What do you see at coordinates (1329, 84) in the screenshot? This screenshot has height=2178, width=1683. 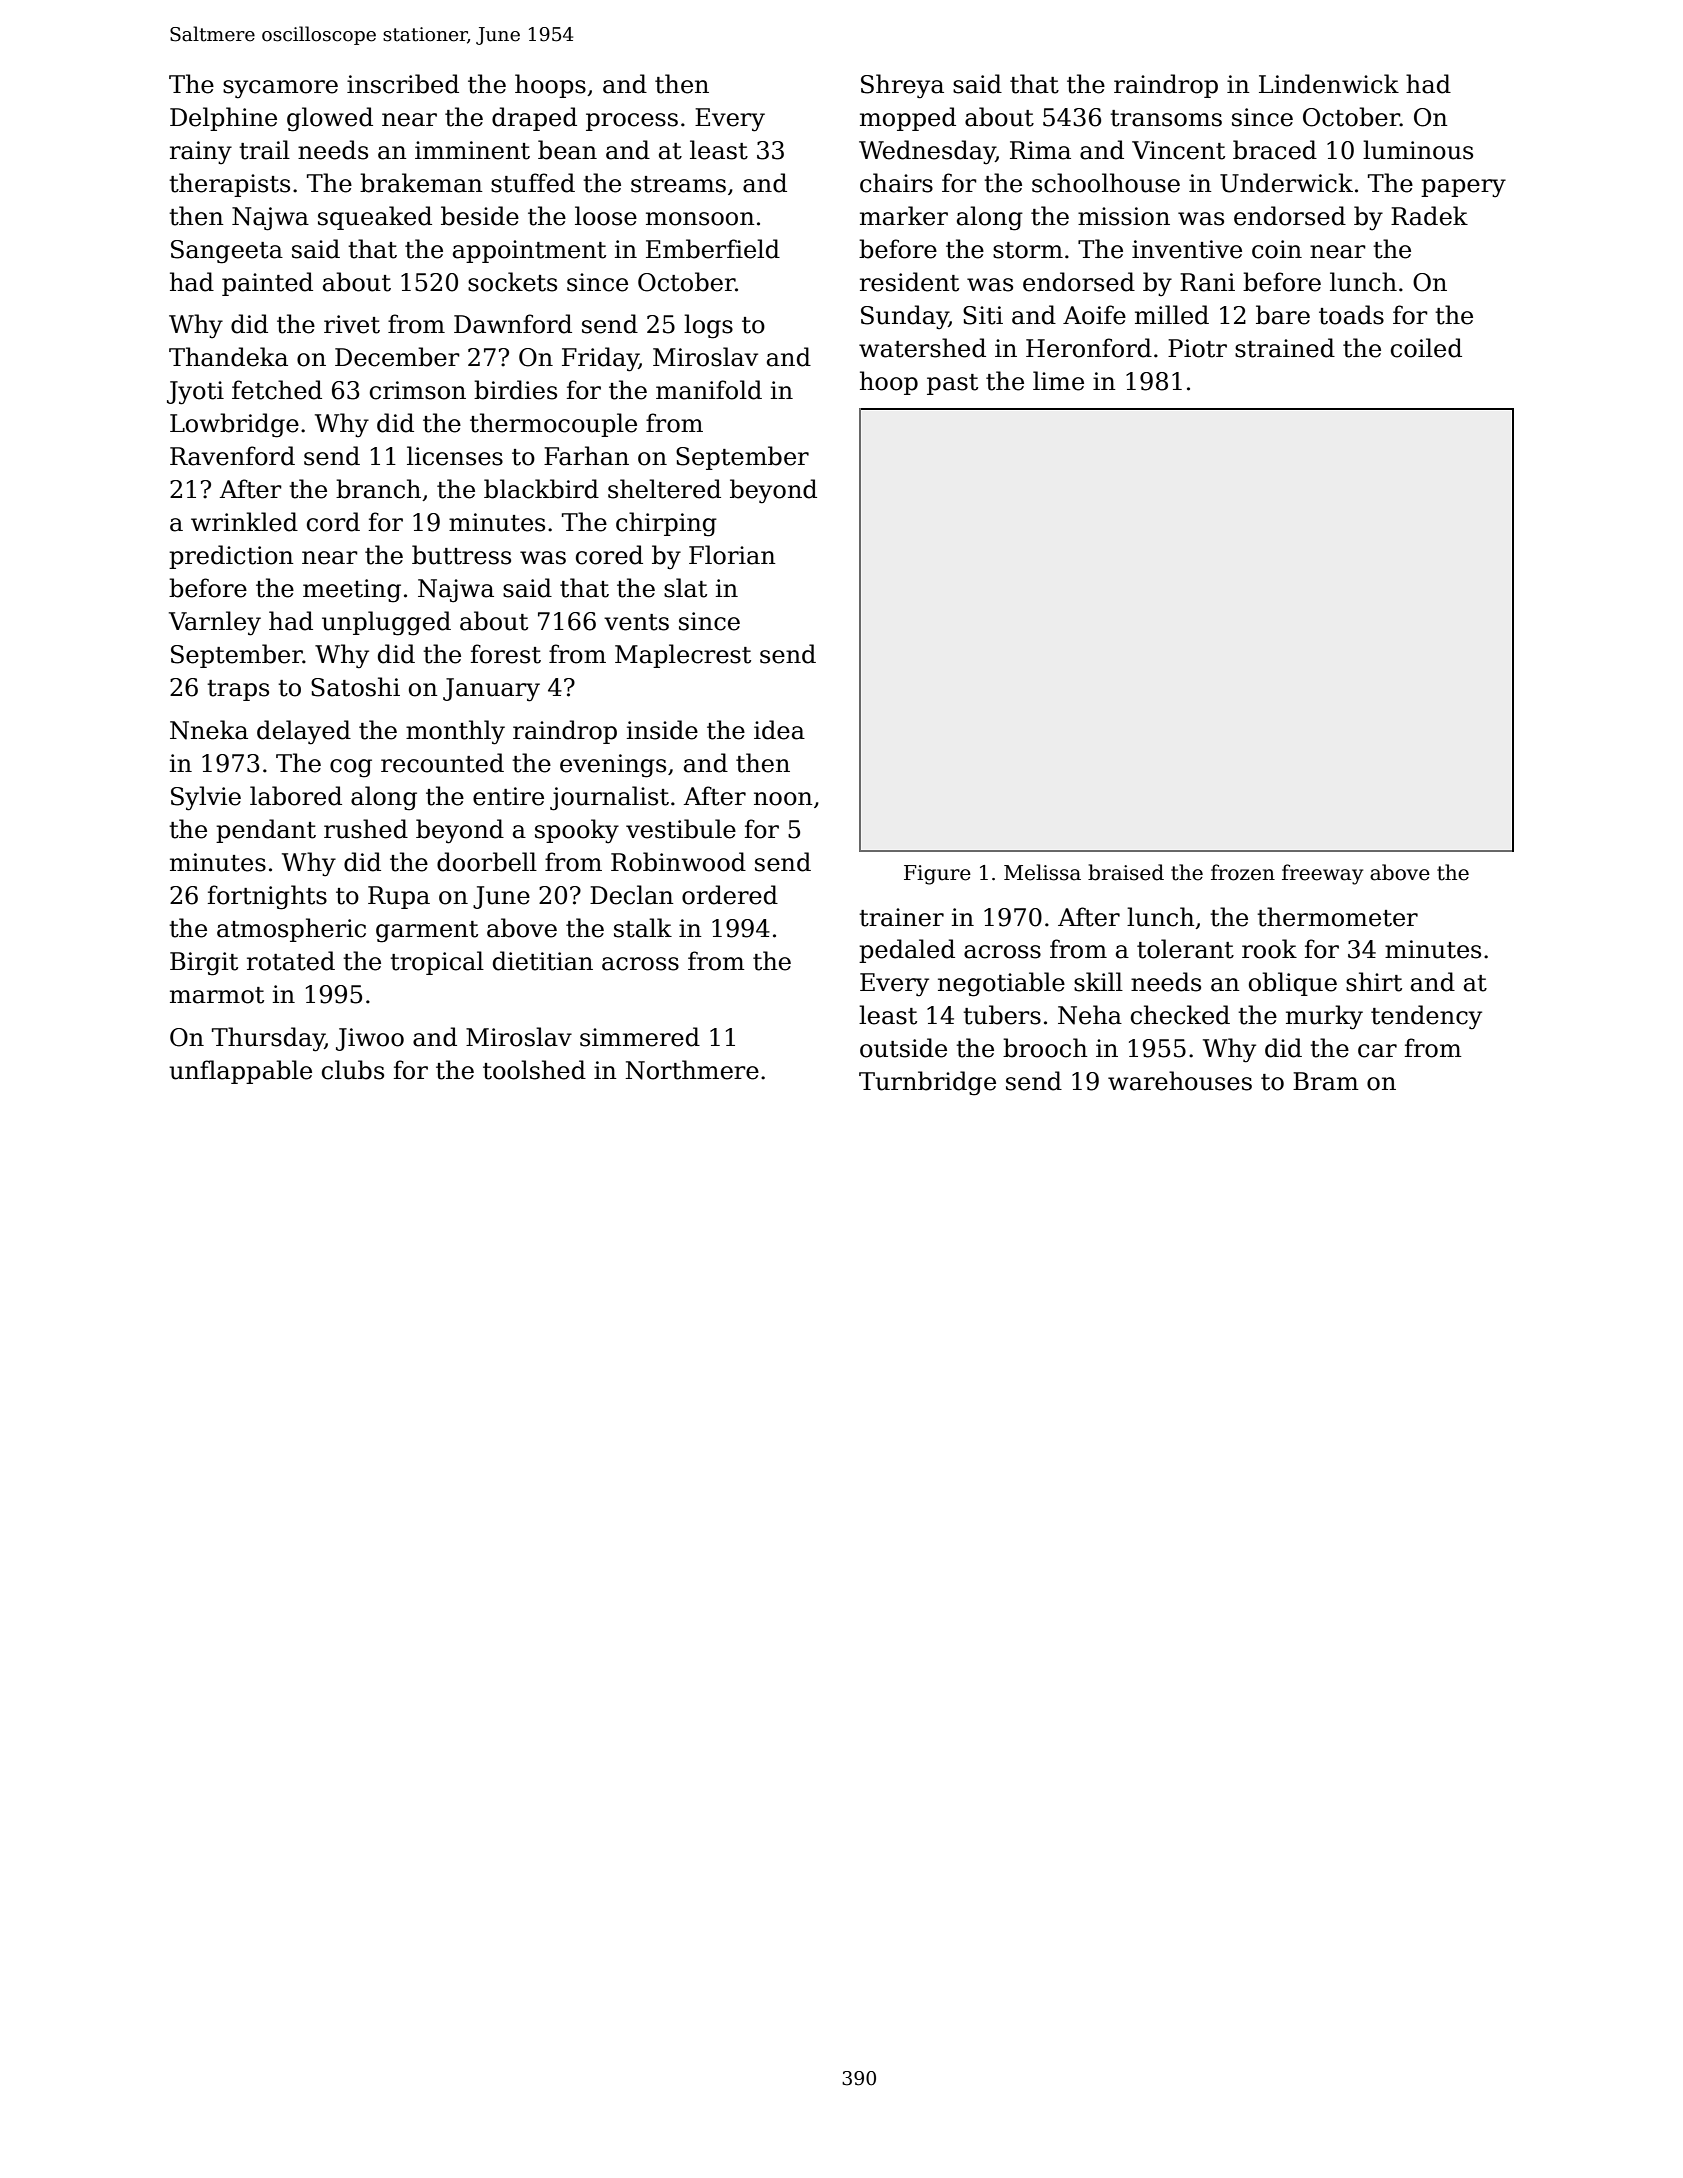 I see `Lindenwick` at bounding box center [1329, 84].
